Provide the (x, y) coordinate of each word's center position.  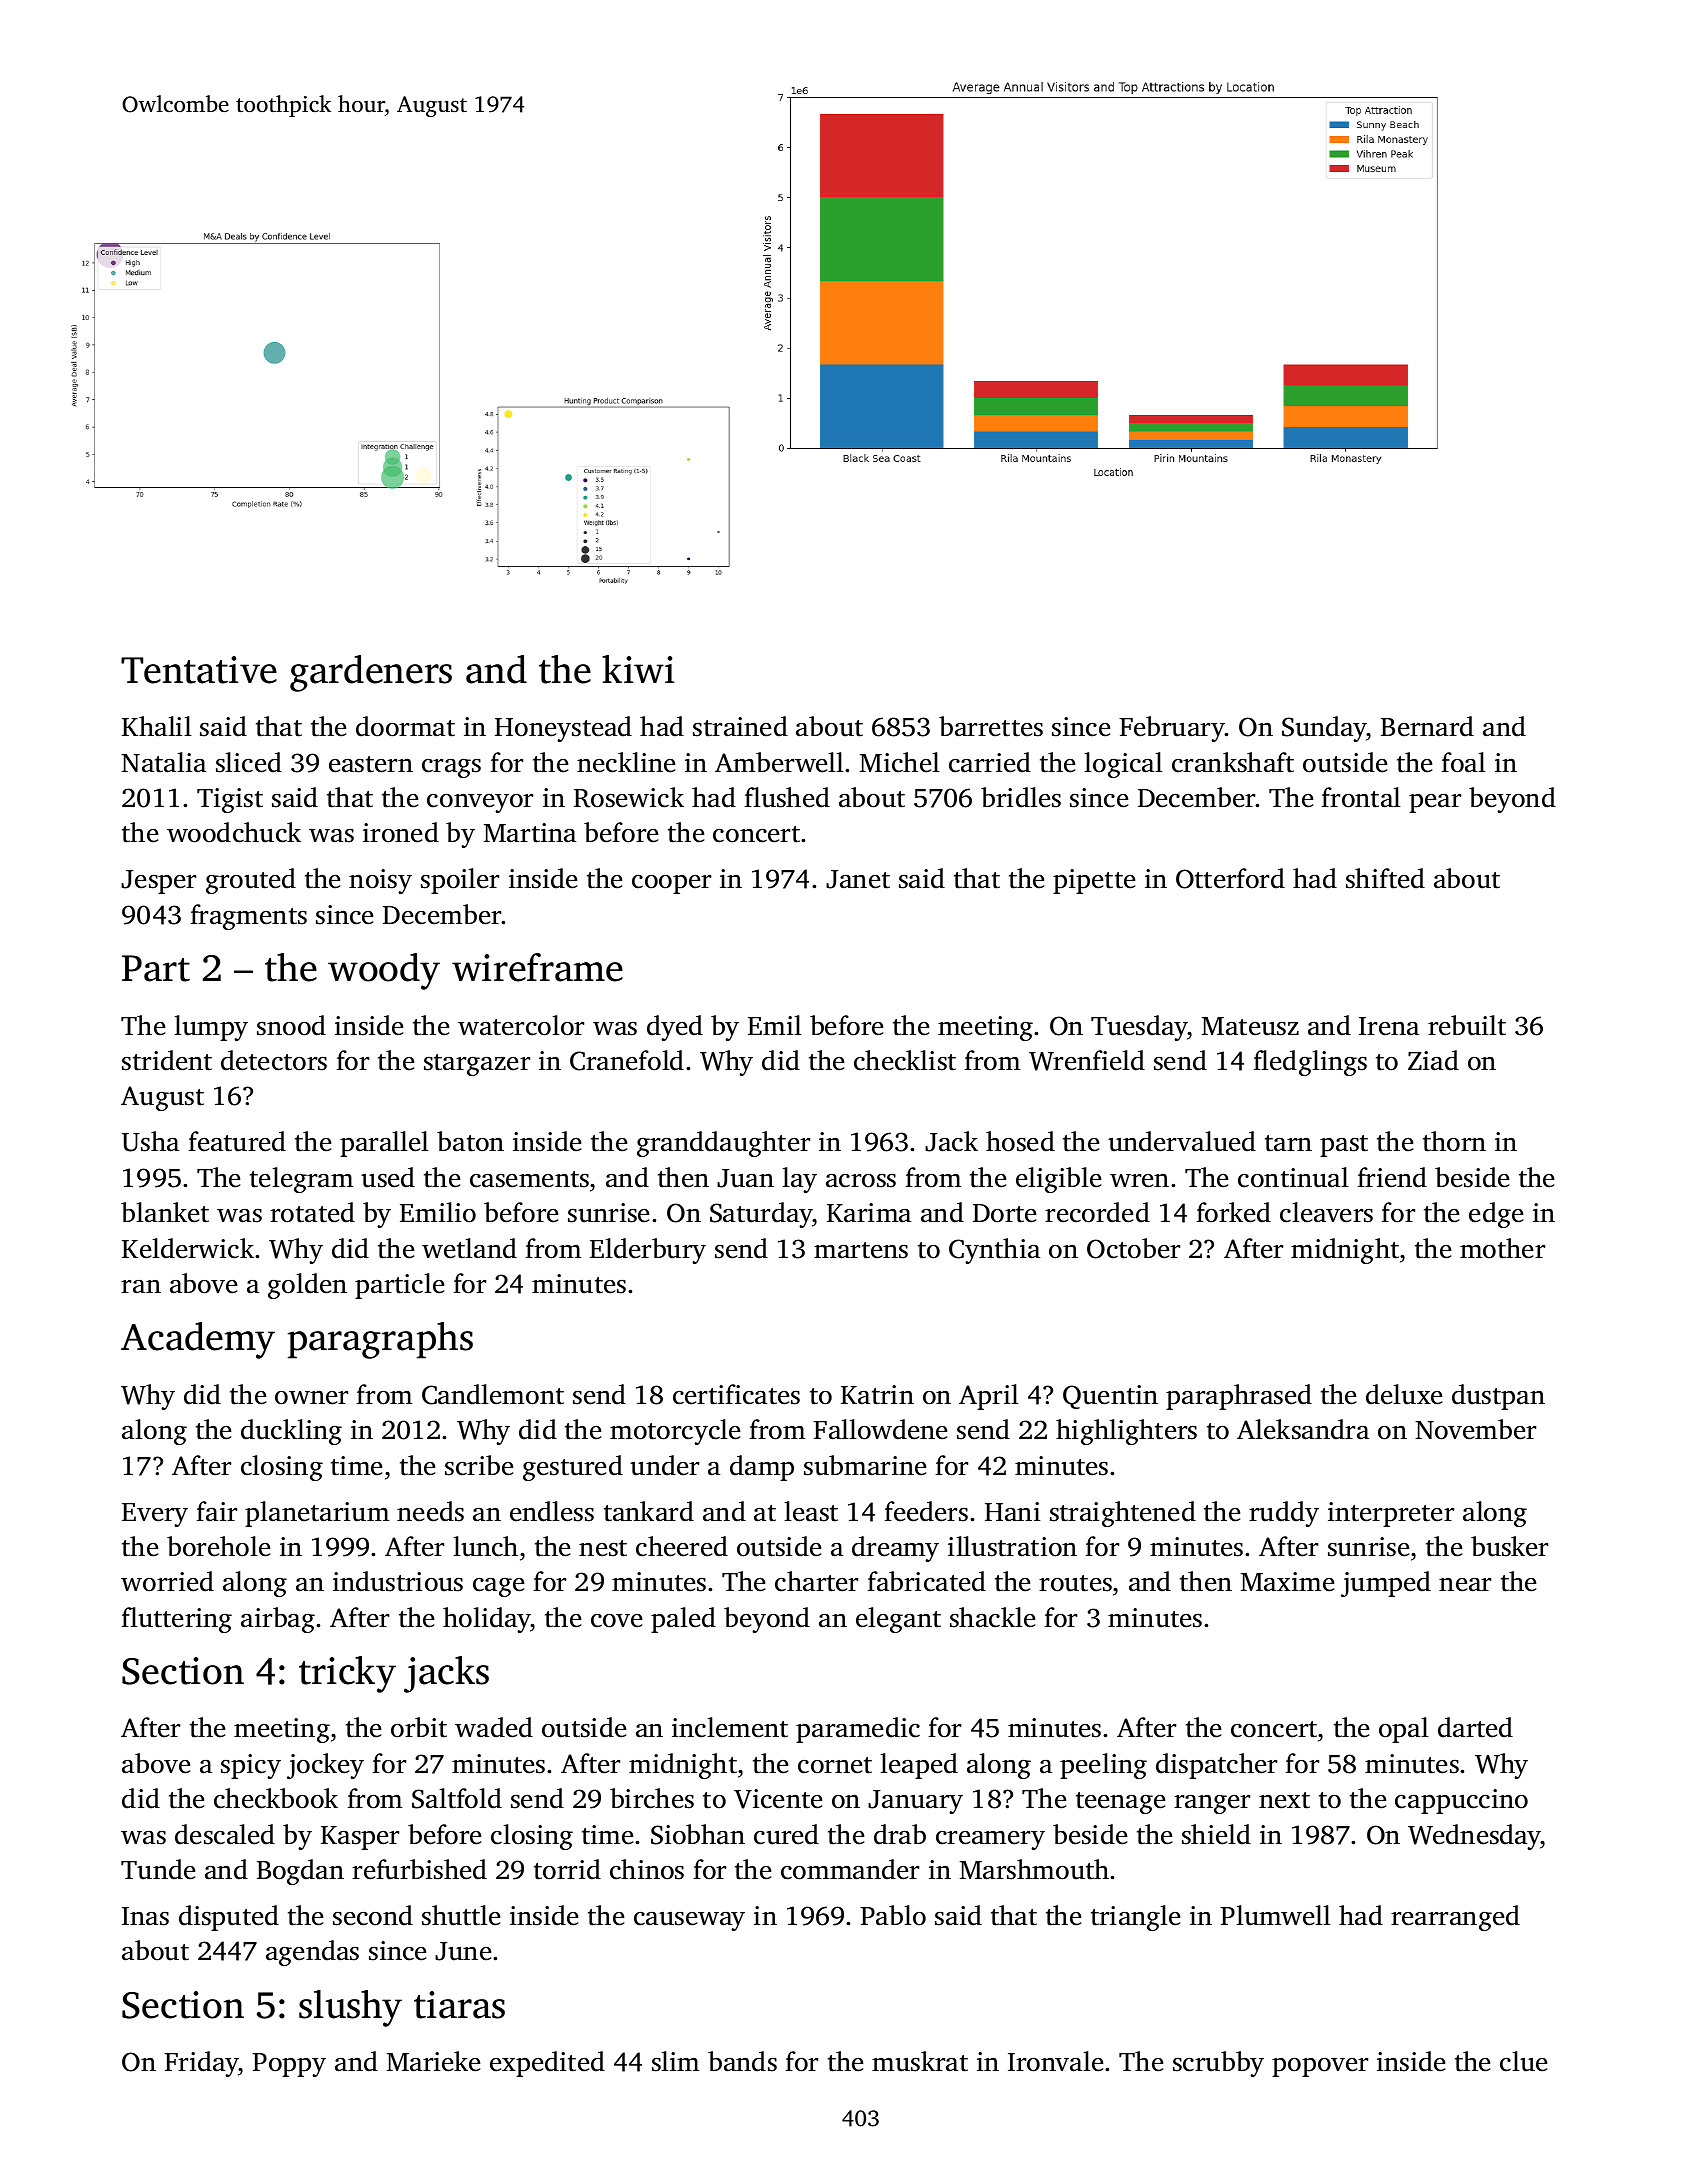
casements (529, 1179)
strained (740, 726)
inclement (730, 1727)
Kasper (360, 1838)
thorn (1454, 1141)
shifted (1385, 878)
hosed (1020, 1141)
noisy (380, 881)
